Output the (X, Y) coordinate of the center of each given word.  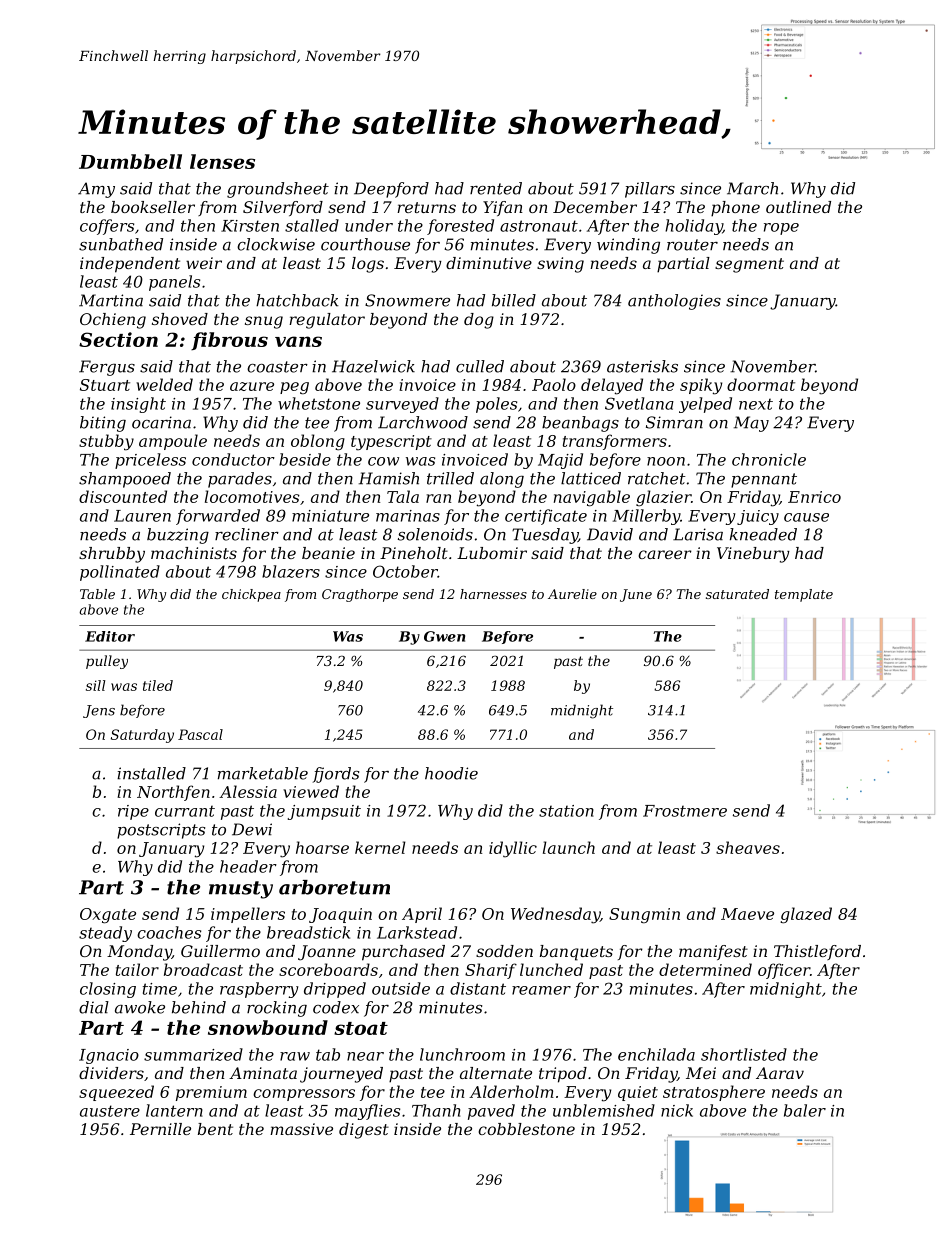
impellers (248, 915)
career (665, 554)
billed (514, 300)
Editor (110, 636)
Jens (99, 711)
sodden (504, 951)
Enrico (814, 497)
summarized (193, 1054)
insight (138, 405)
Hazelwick (373, 366)
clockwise (276, 244)
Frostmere (685, 811)
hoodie (451, 773)
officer (784, 971)
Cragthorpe (360, 595)
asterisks (642, 366)
